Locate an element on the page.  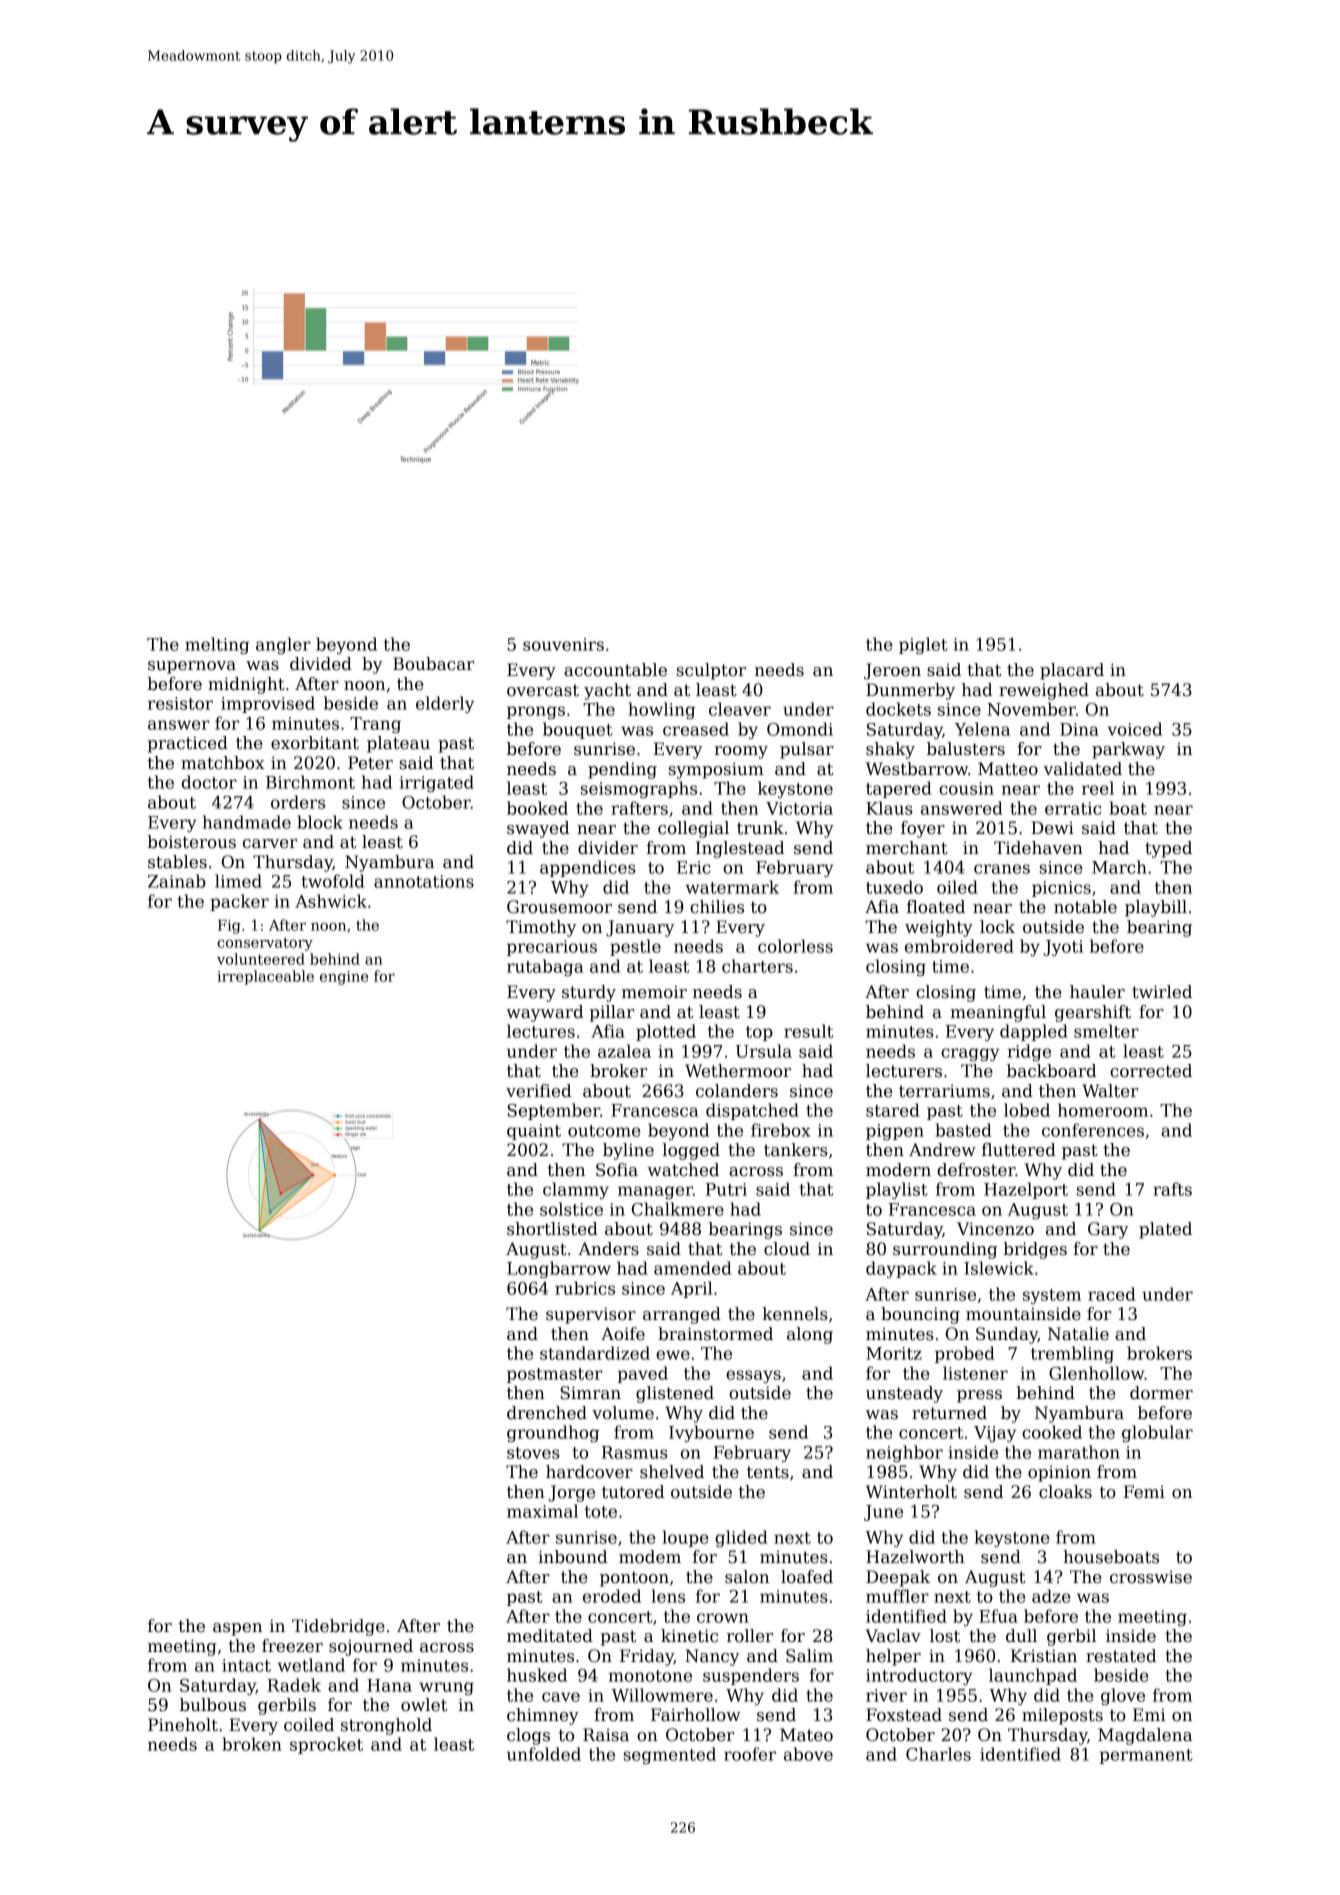
plated is located at coordinates (1165, 1230).
